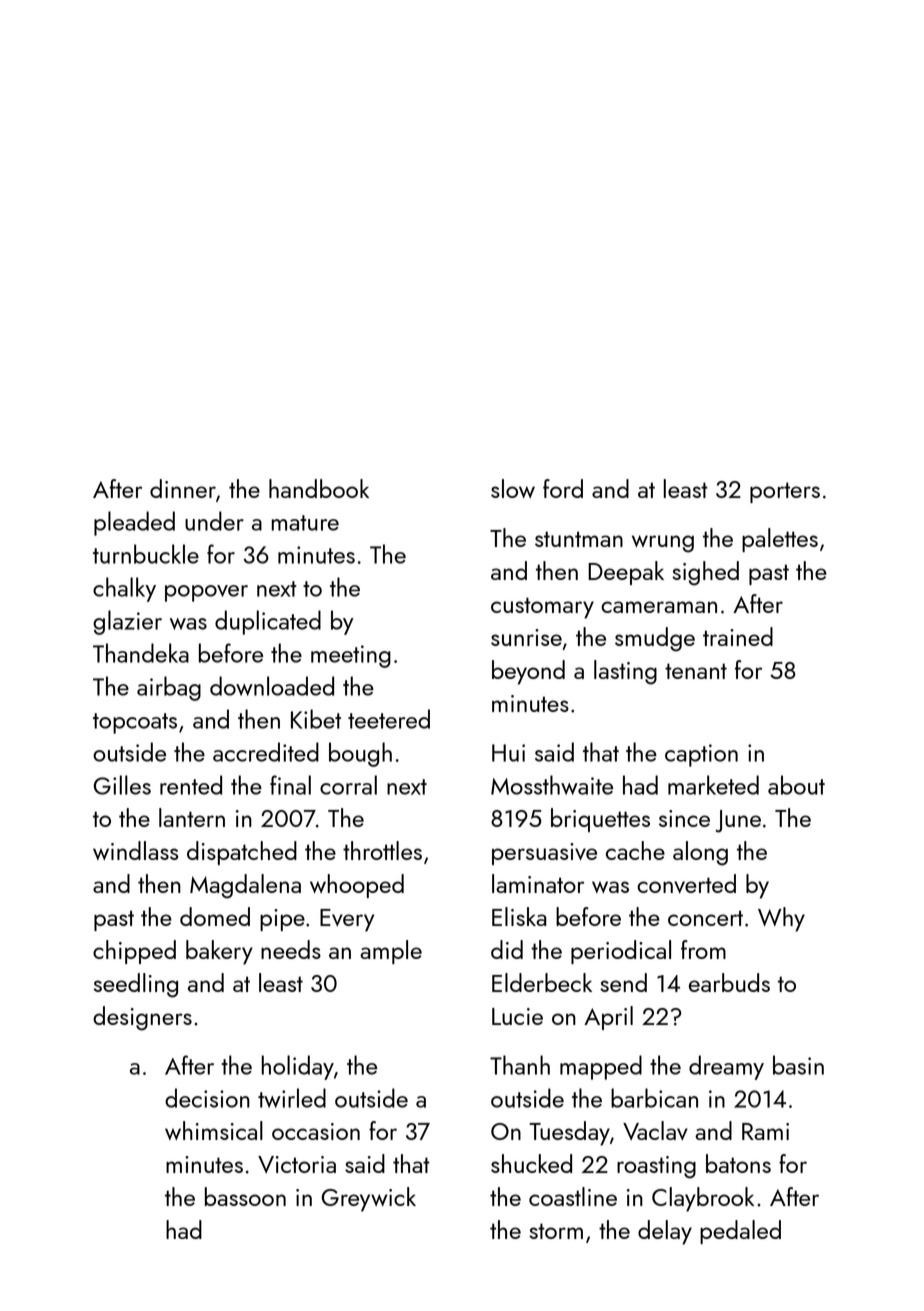  I want to click on barbican, so click(654, 1098).
